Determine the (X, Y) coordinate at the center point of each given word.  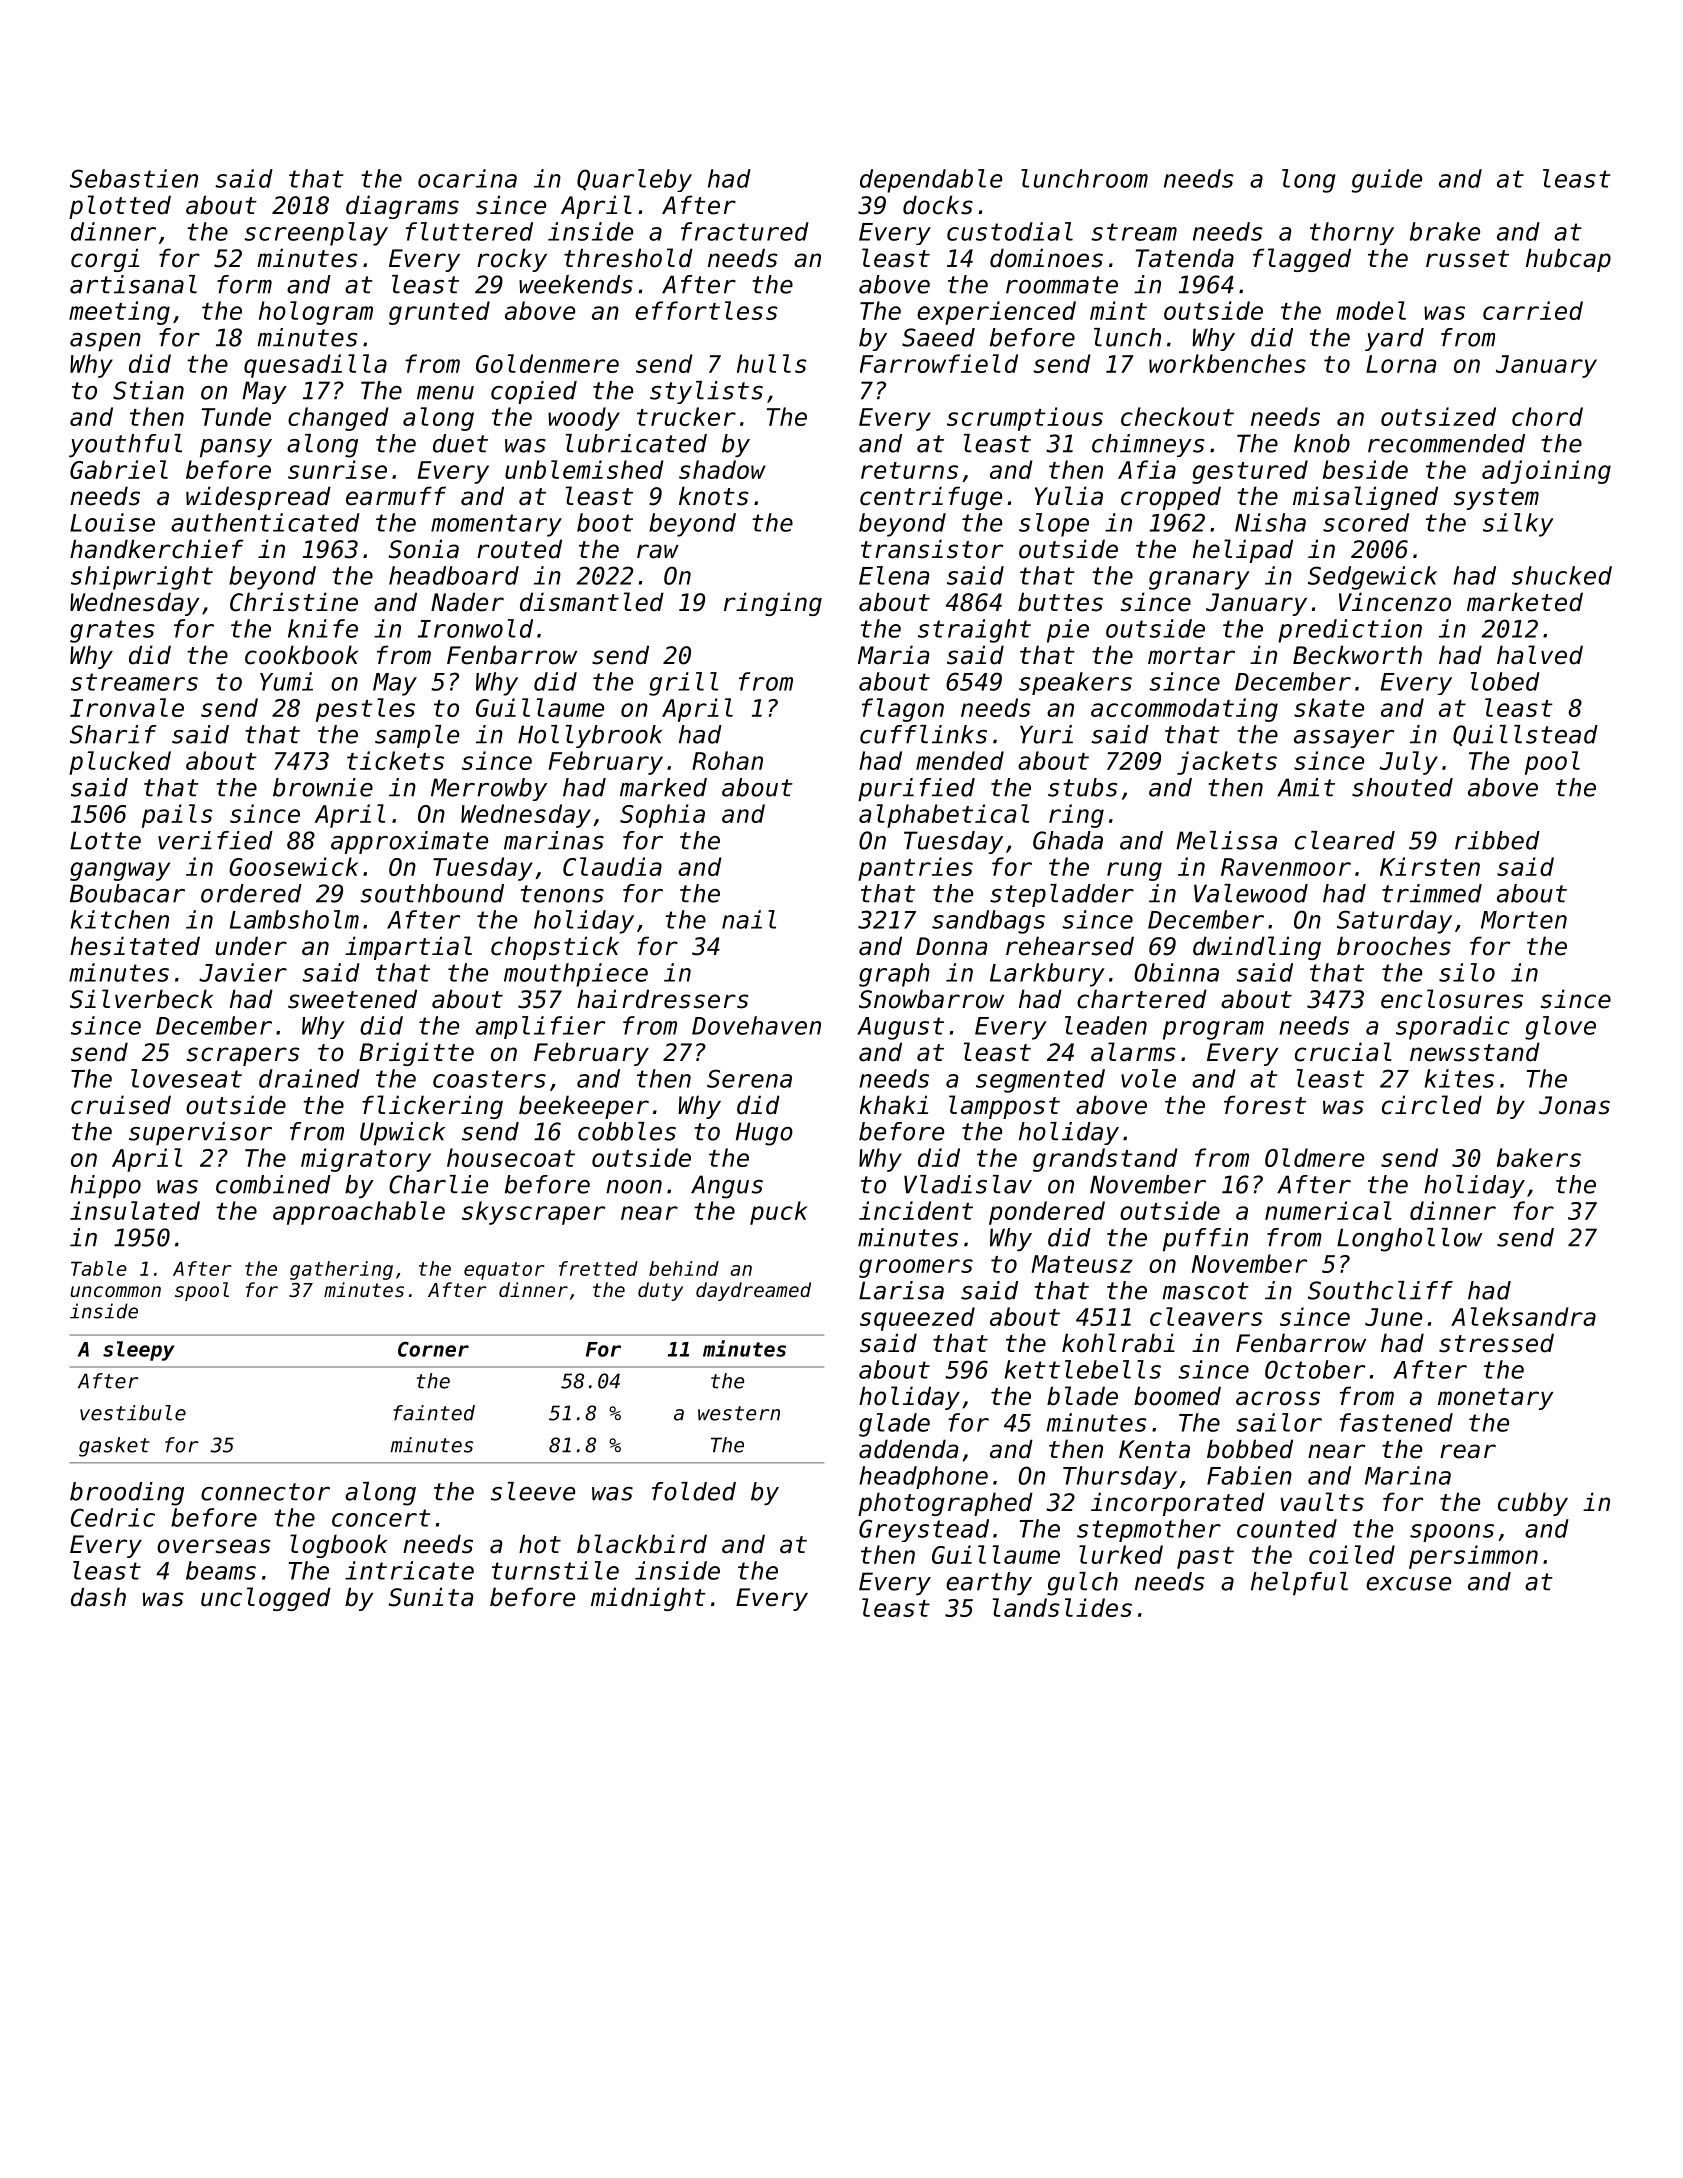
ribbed (1497, 840)
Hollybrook (590, 736)
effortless (706, 310)
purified (916, 790)
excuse (1408, 1584)
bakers (1539, 1157)
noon (634, 1187)
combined (273, 1184)
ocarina (467, 178)
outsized (1438, 416)
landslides (1062, 1607)
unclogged (266, 1599)
